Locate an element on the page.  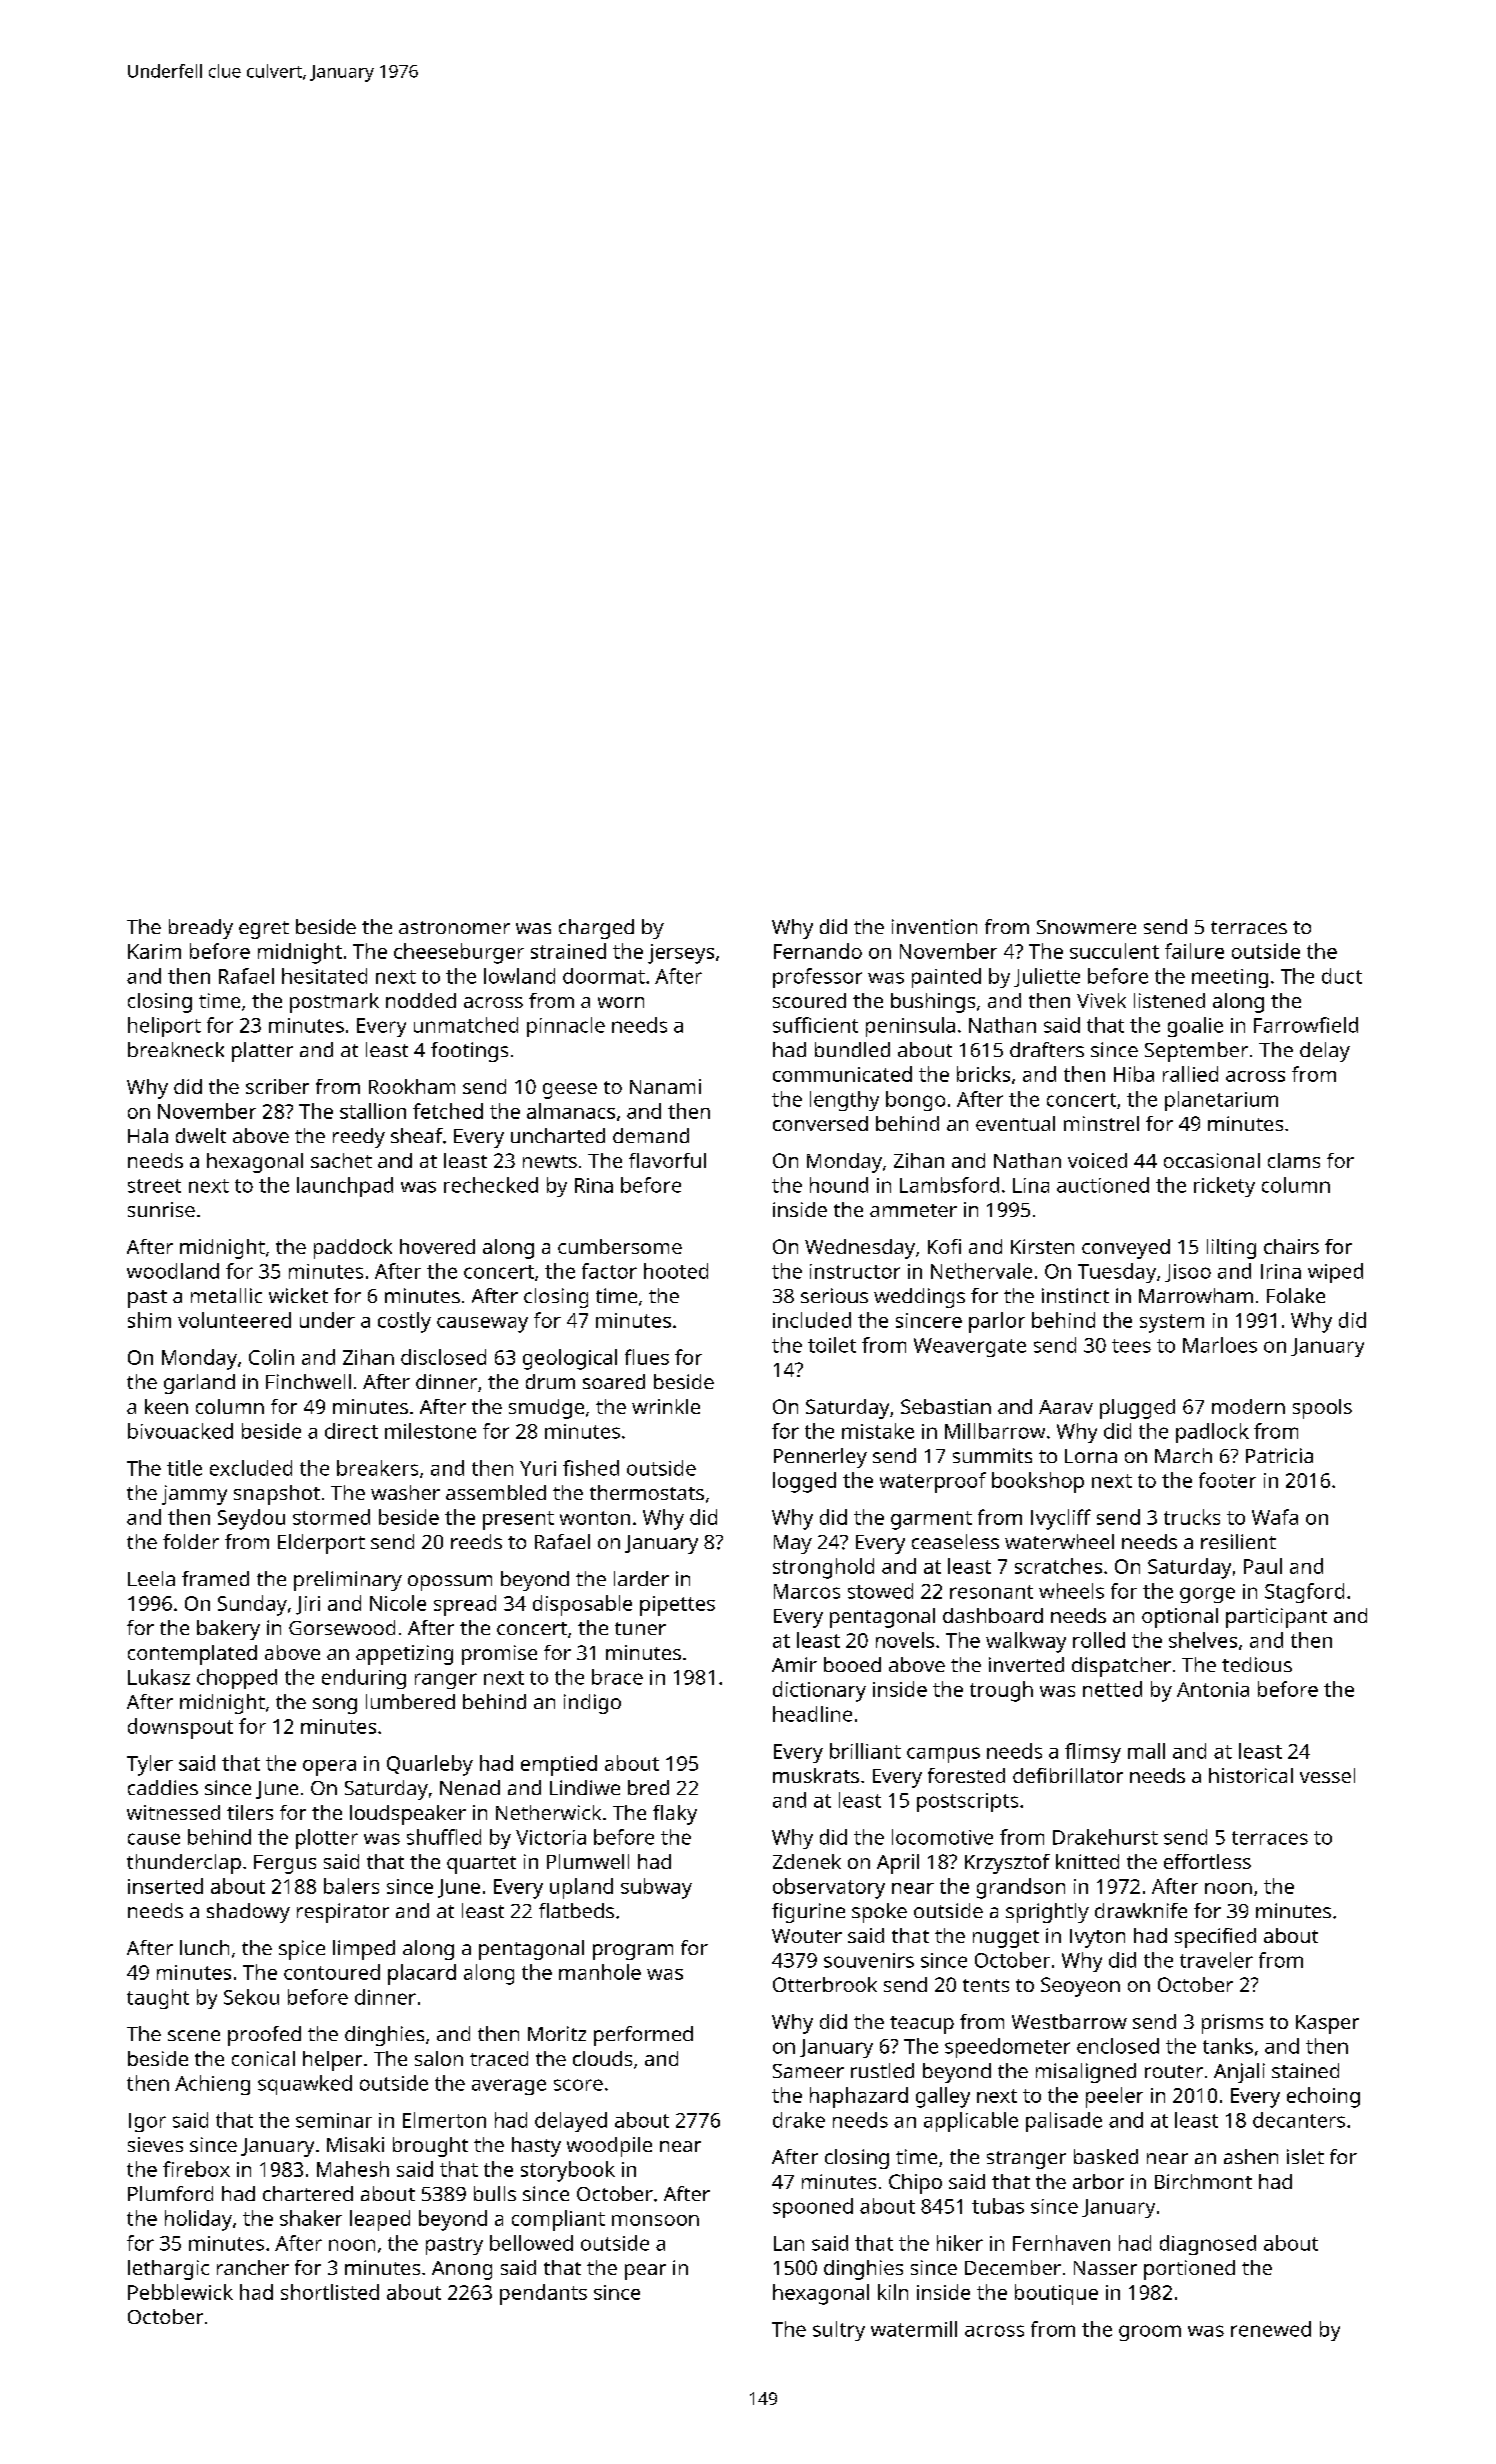
quartet is located at coordinates (481, 1865).
